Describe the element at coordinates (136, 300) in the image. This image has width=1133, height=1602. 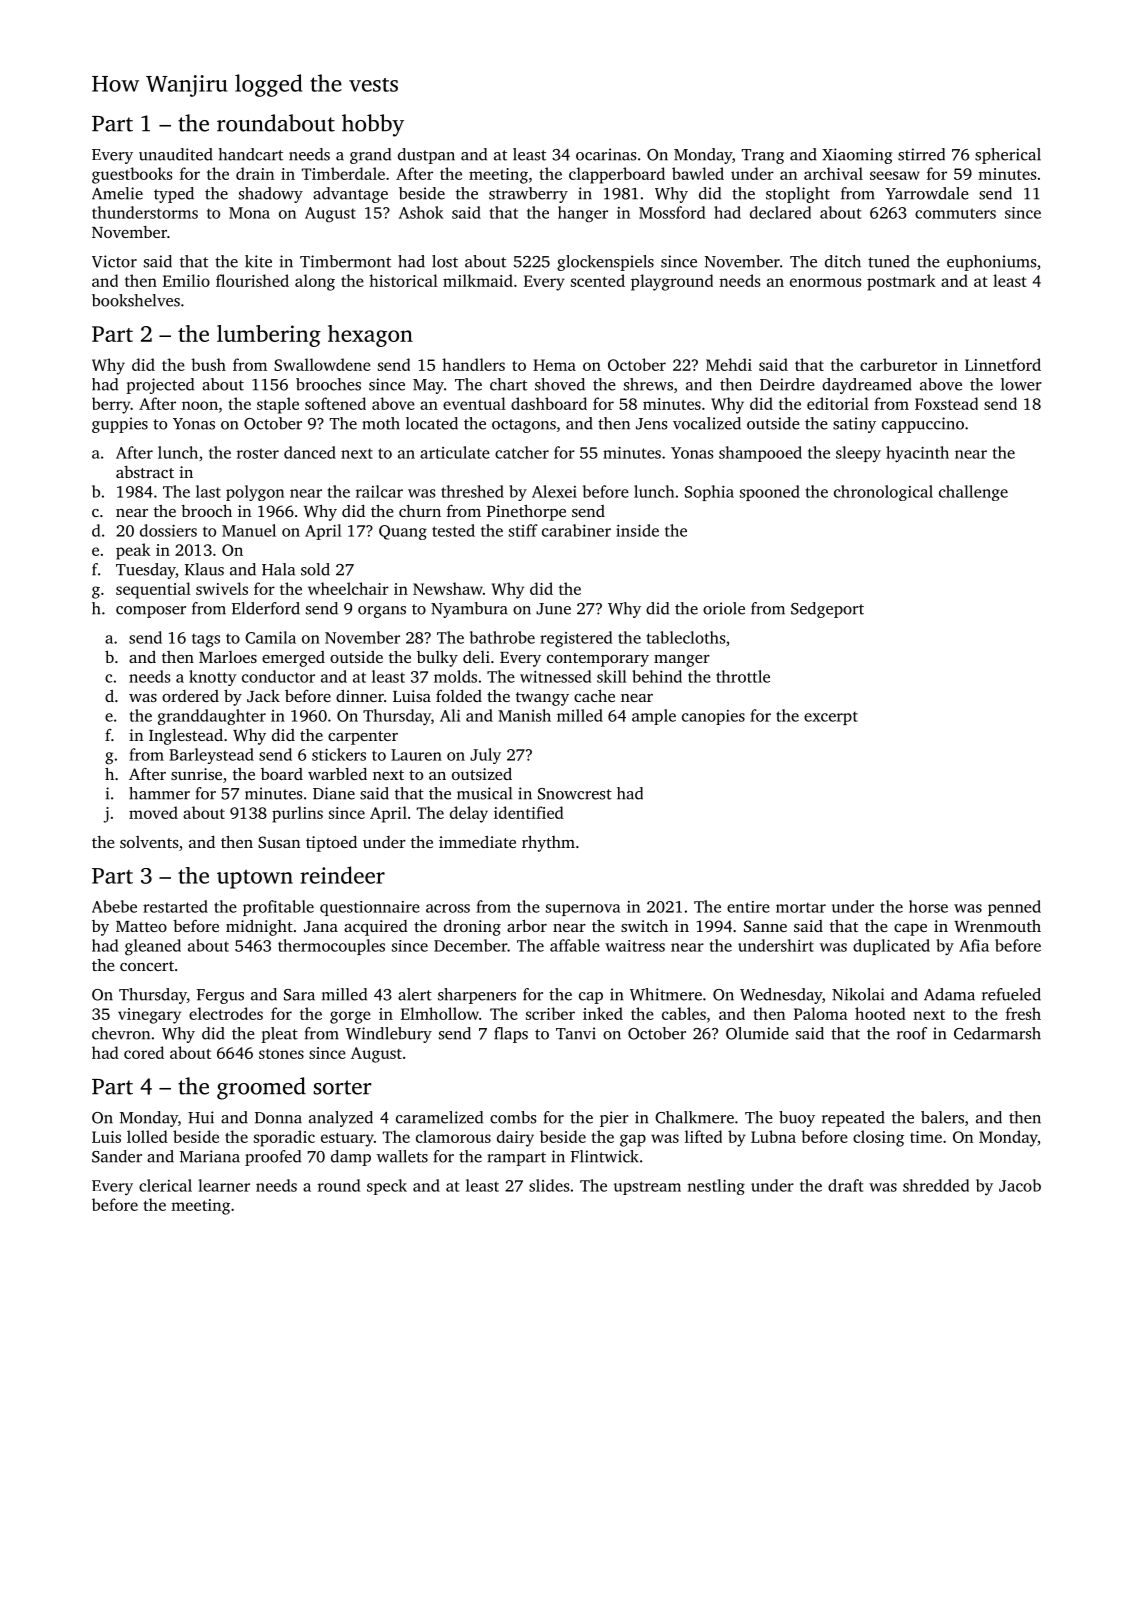
I see `bookshelves` at that location.
